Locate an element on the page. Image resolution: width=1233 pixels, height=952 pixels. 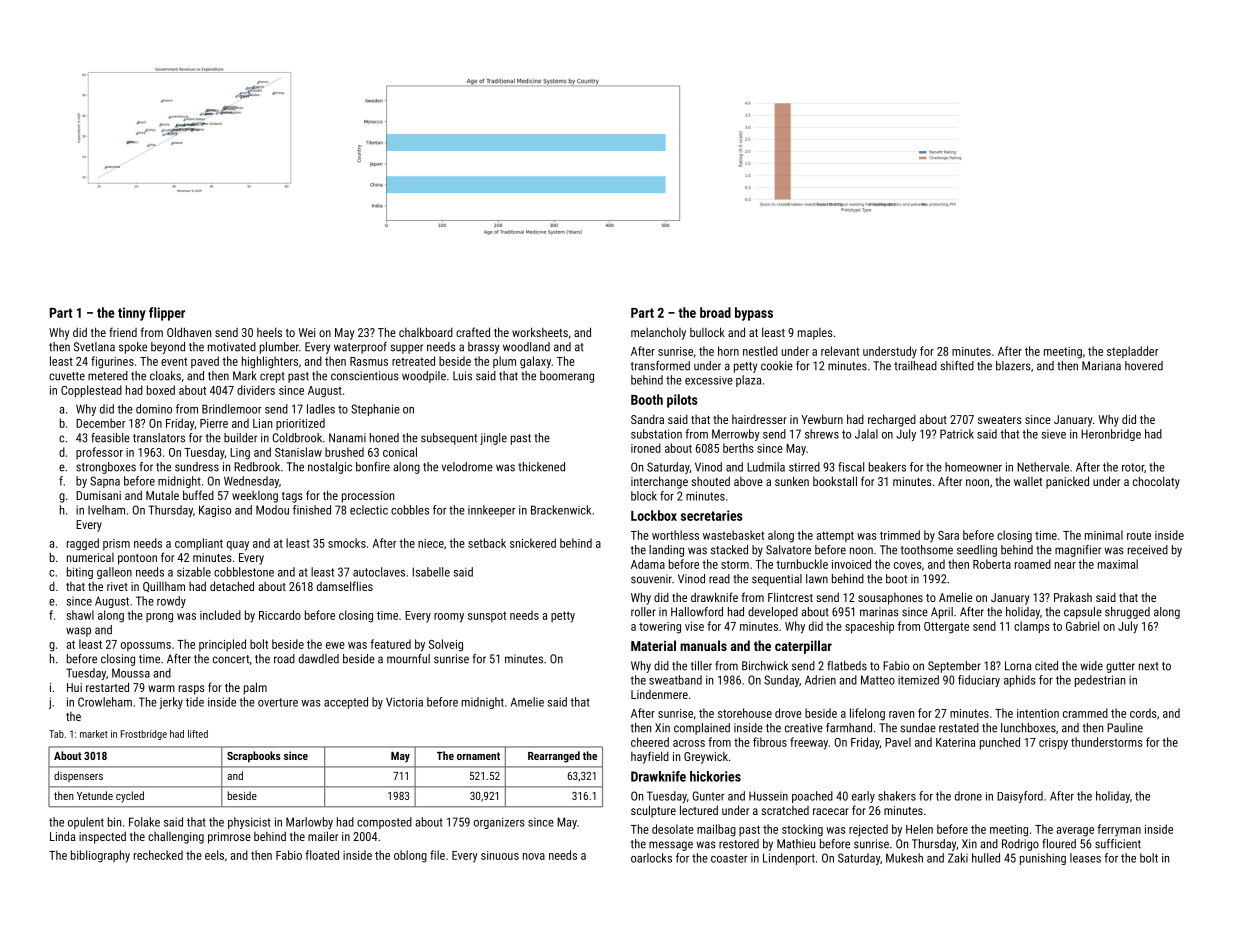
secretaries is located at coordinates (712, 515).
